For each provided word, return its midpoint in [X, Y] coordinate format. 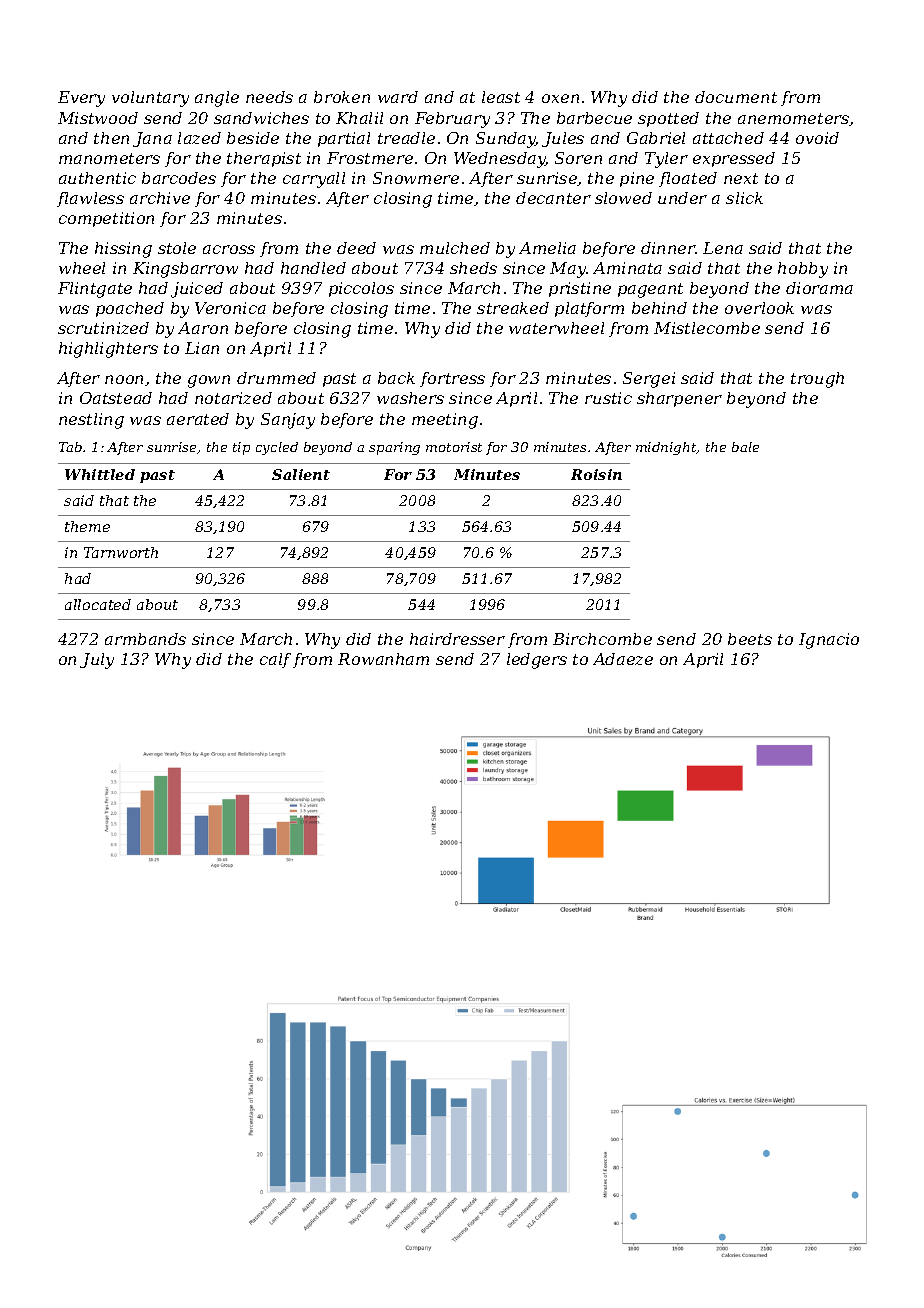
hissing [123, 250]
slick [744, 198]
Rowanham [383, 659]
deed [356, 248]
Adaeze [623, 659]
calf [275, 660]
